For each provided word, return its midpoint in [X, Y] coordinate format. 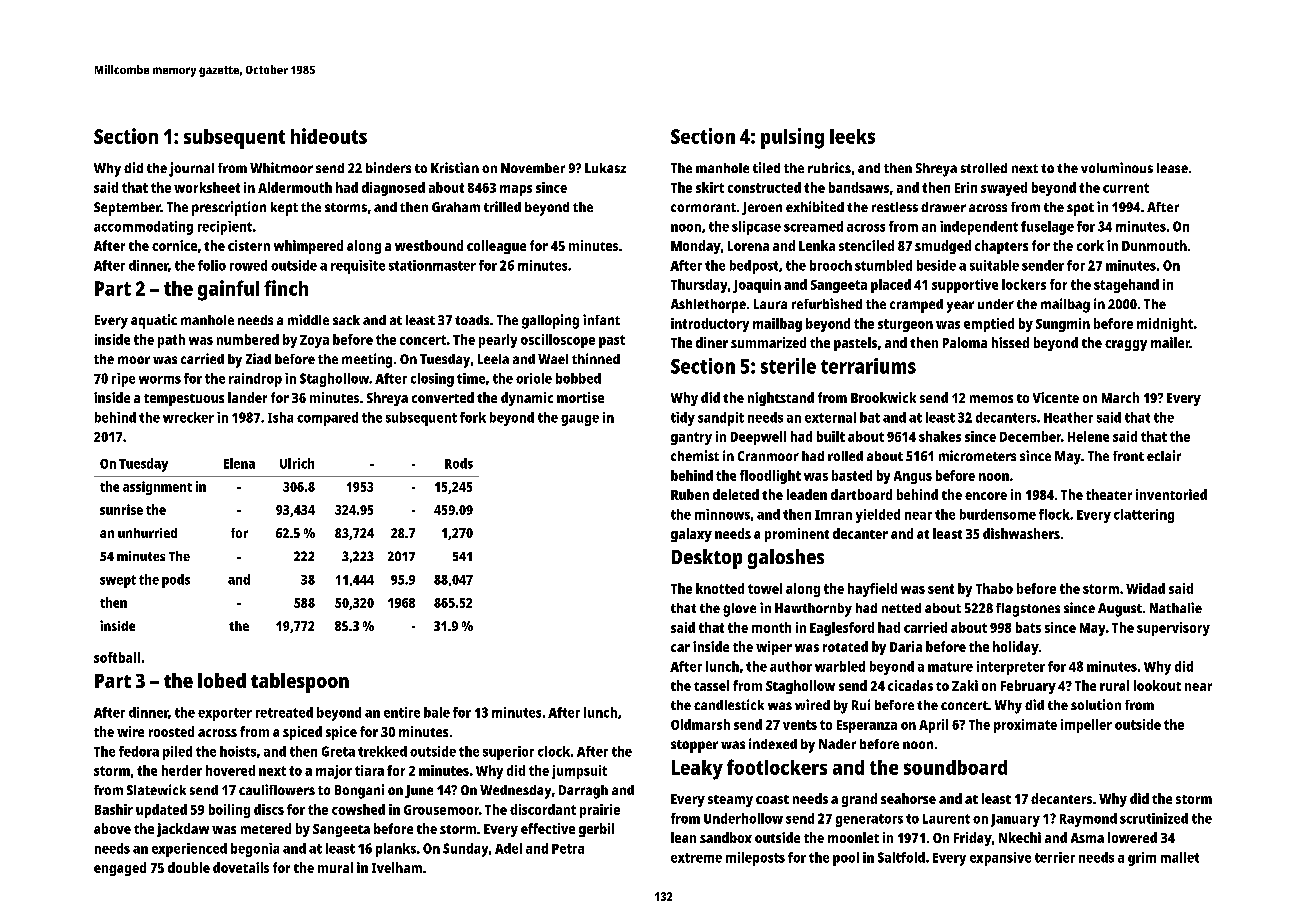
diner [712, 342]
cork [1090, 245]
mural [335, 867]
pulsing [792, 138]
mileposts [755, 859]
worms [160, 380]
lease [1172, 168]
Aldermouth [295, 187]
